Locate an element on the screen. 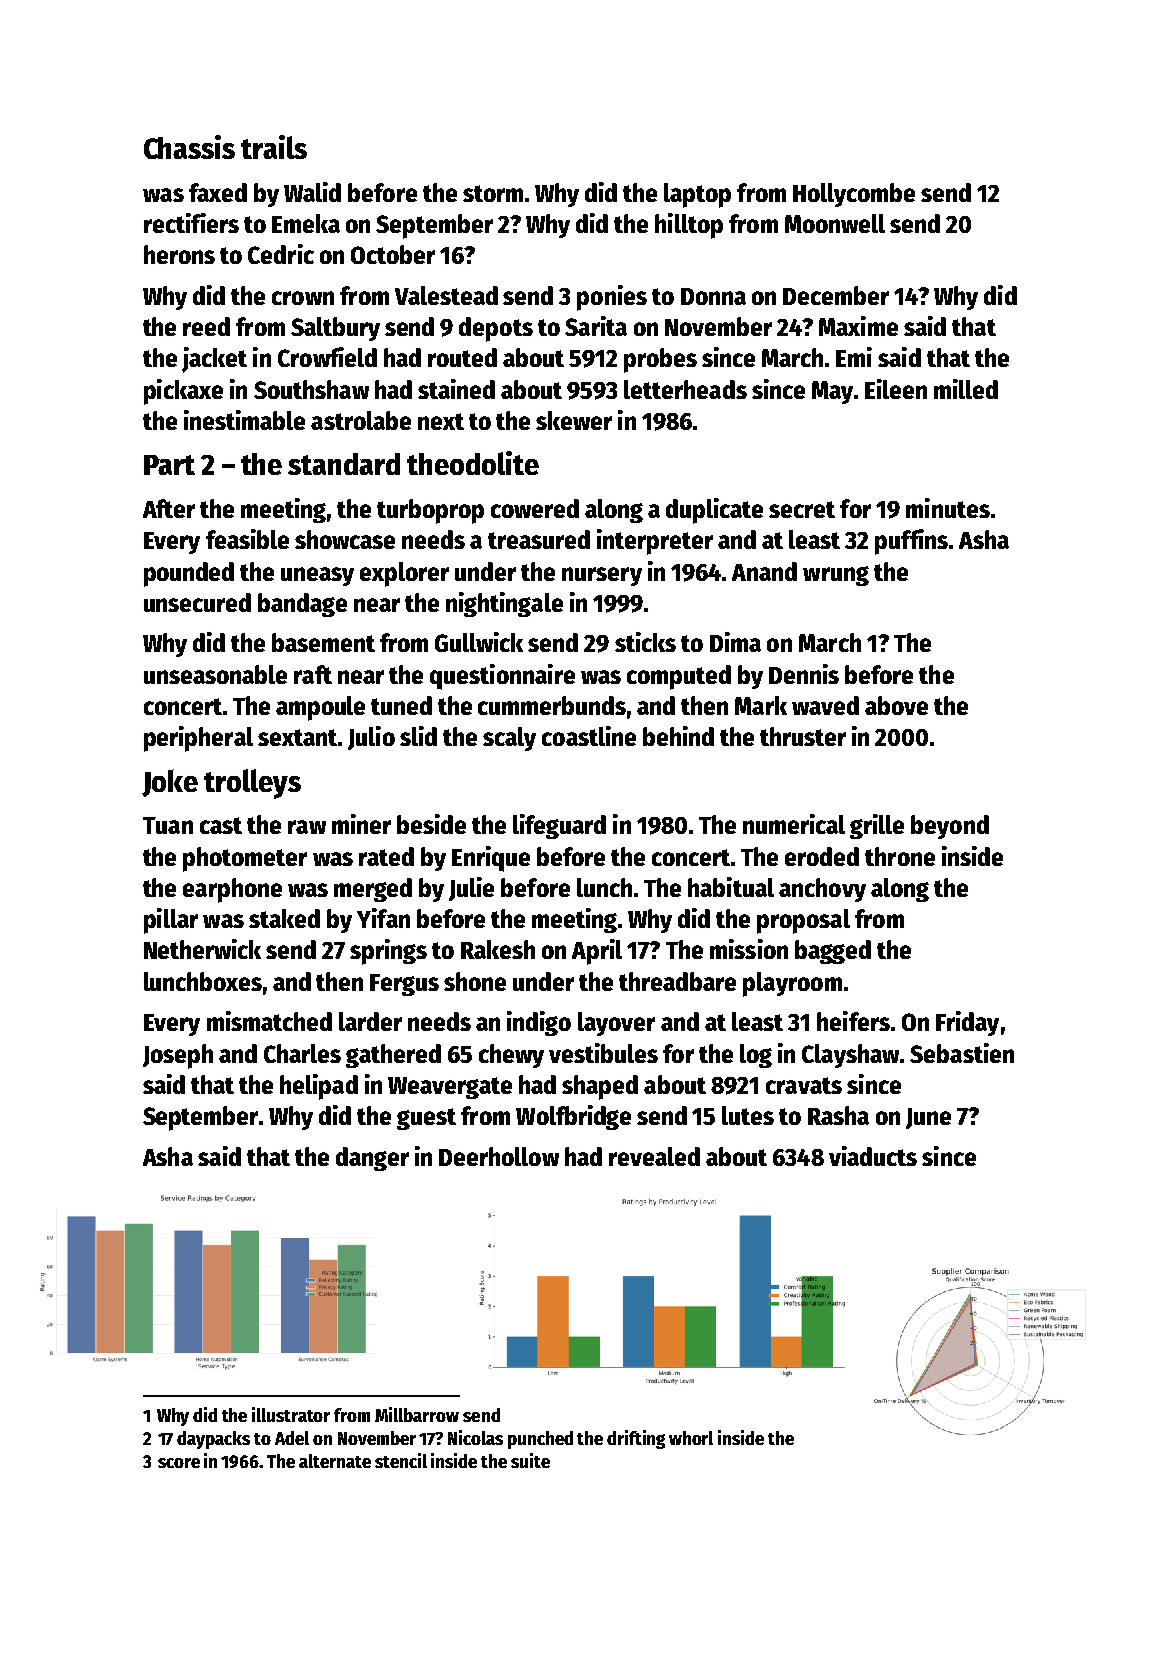 This screenshot has width=1165, height=1654. duplicate is located at coordinates (714, 511).
